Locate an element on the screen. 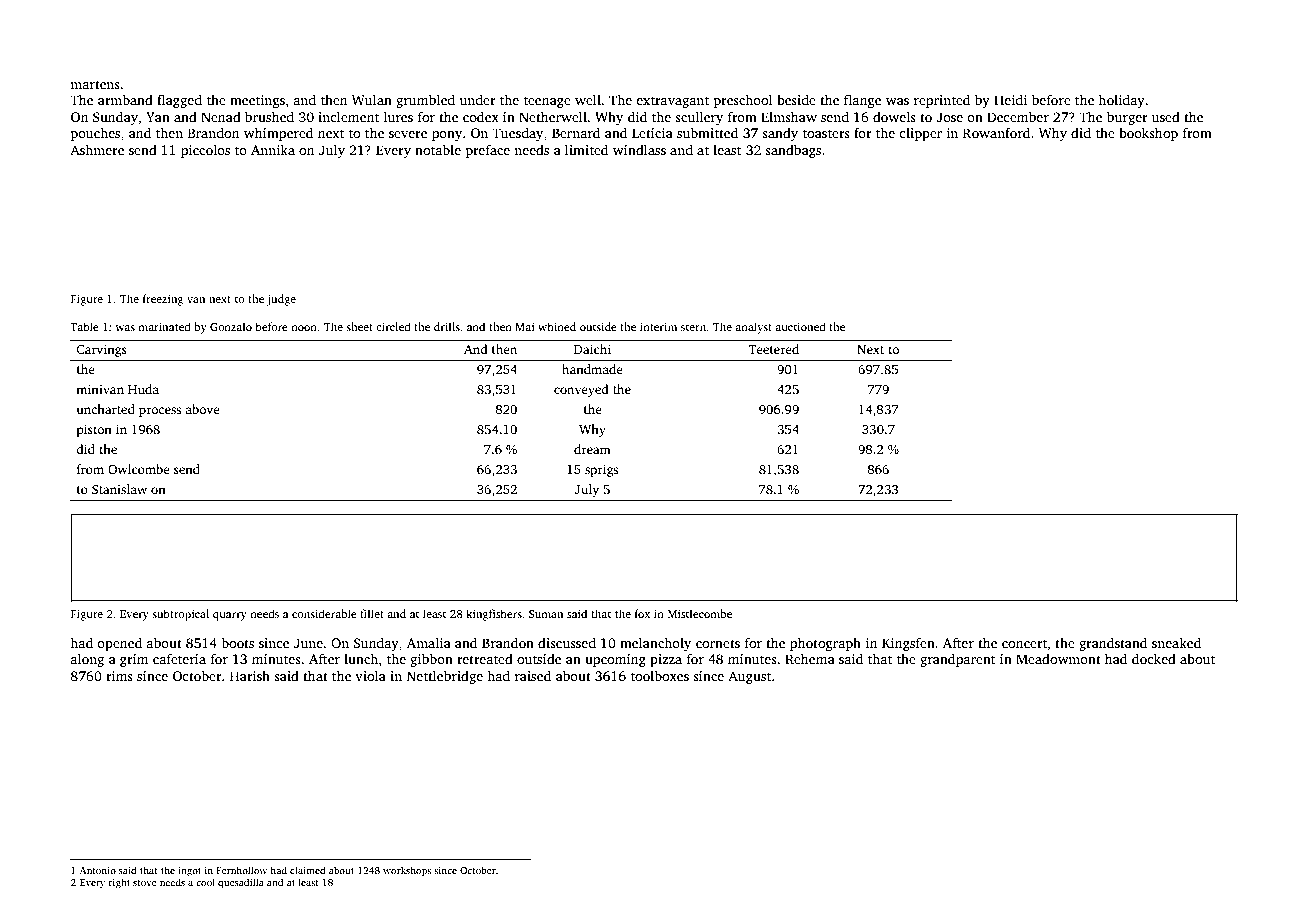  stove is located at coordinates (145, 883).
